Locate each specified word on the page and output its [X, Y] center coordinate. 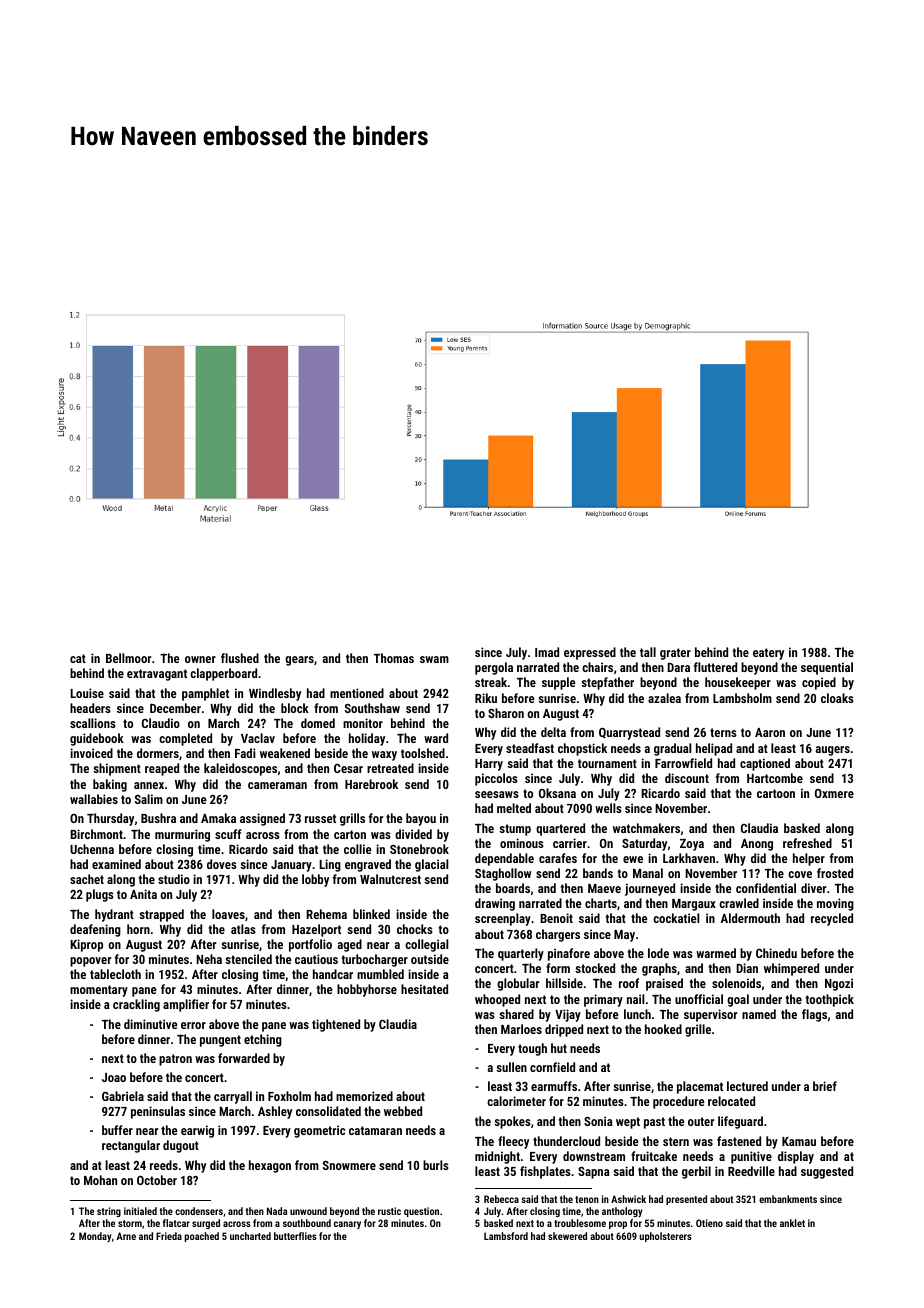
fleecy [513, 1142]
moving [835, 904]
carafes [558, 858]
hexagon [270, 1166]
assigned [262, 819]
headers [90, 708]
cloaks [837, 698]
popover [90, 962]
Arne [126, 1236]
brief [825, 1086]
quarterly [521, 954]
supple [559, 683]
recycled [832, 919]
